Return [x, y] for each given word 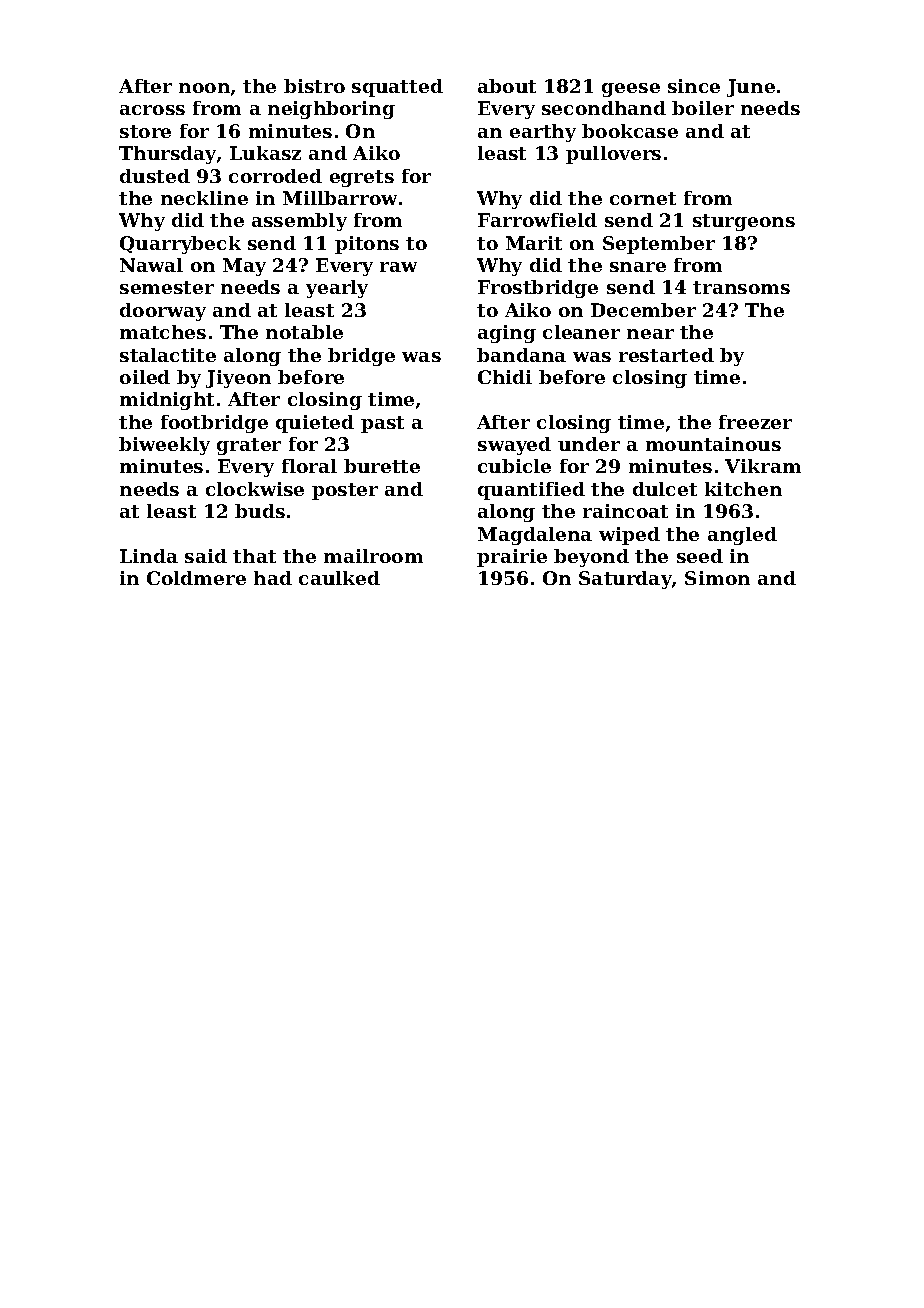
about [507, 86]
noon [204, 88]
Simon [717, 578]
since [694, 86]
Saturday [625, 580]
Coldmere [196, 578]
